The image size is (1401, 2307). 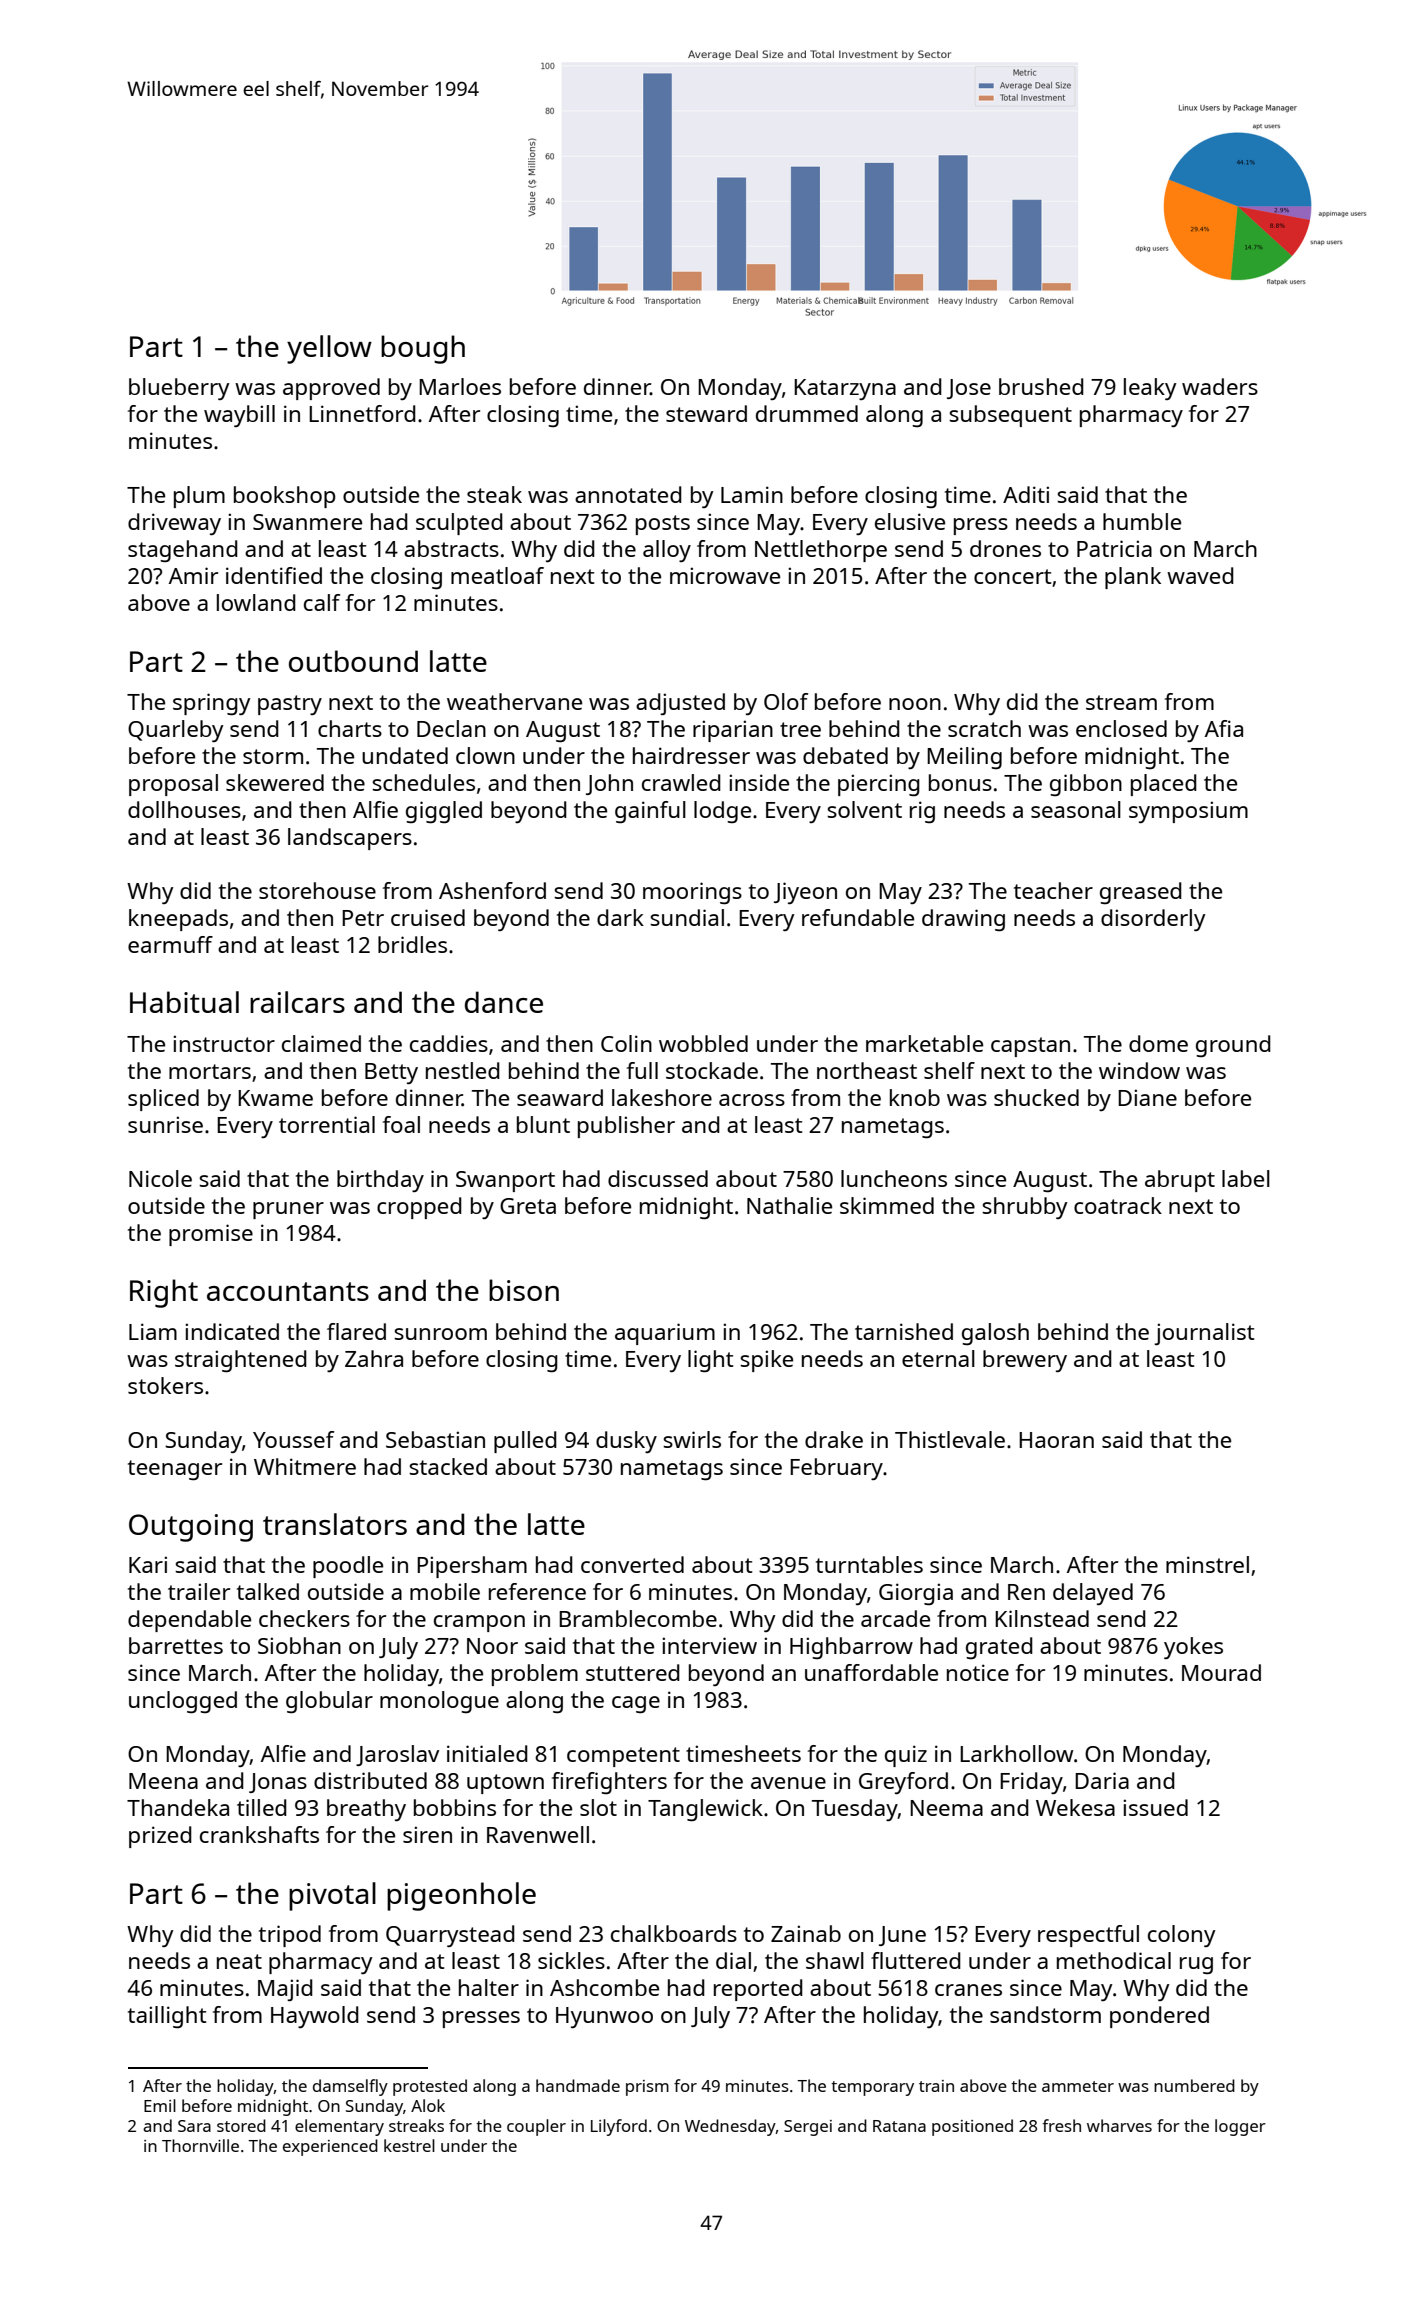 What do you see at coordinates (356, 1331) in the page?
I see `flared` at bounding box center [356, 1331].
